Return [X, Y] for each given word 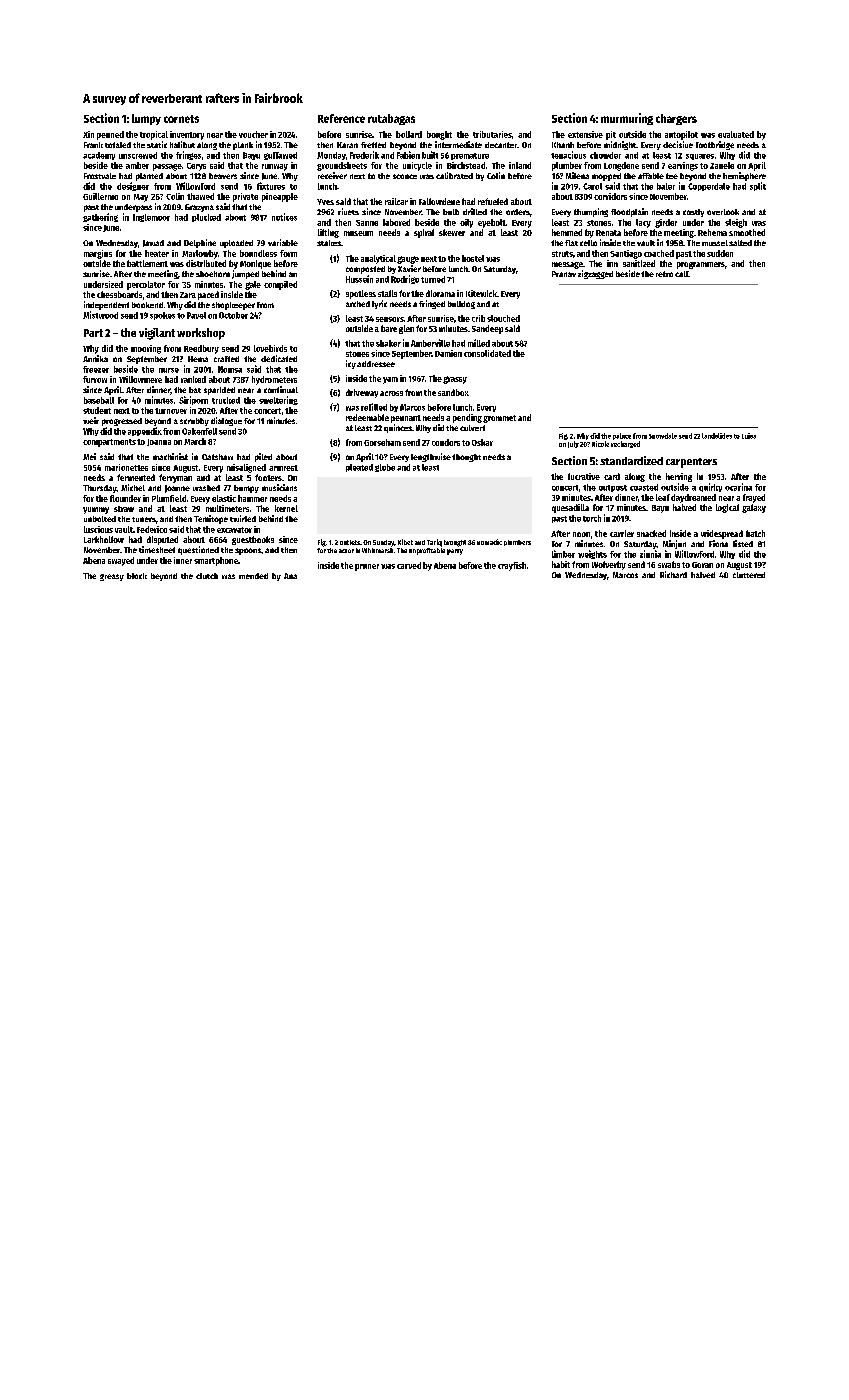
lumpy [146, 119]
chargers [676, 119]
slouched [503, 318]
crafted [226, 359]
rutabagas [391, 119]
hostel [473, 258]
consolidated [487, 353]
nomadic [489, 542]
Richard [673, 574]
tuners [144, 519]
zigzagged [595, 274]
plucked [206, 218]
